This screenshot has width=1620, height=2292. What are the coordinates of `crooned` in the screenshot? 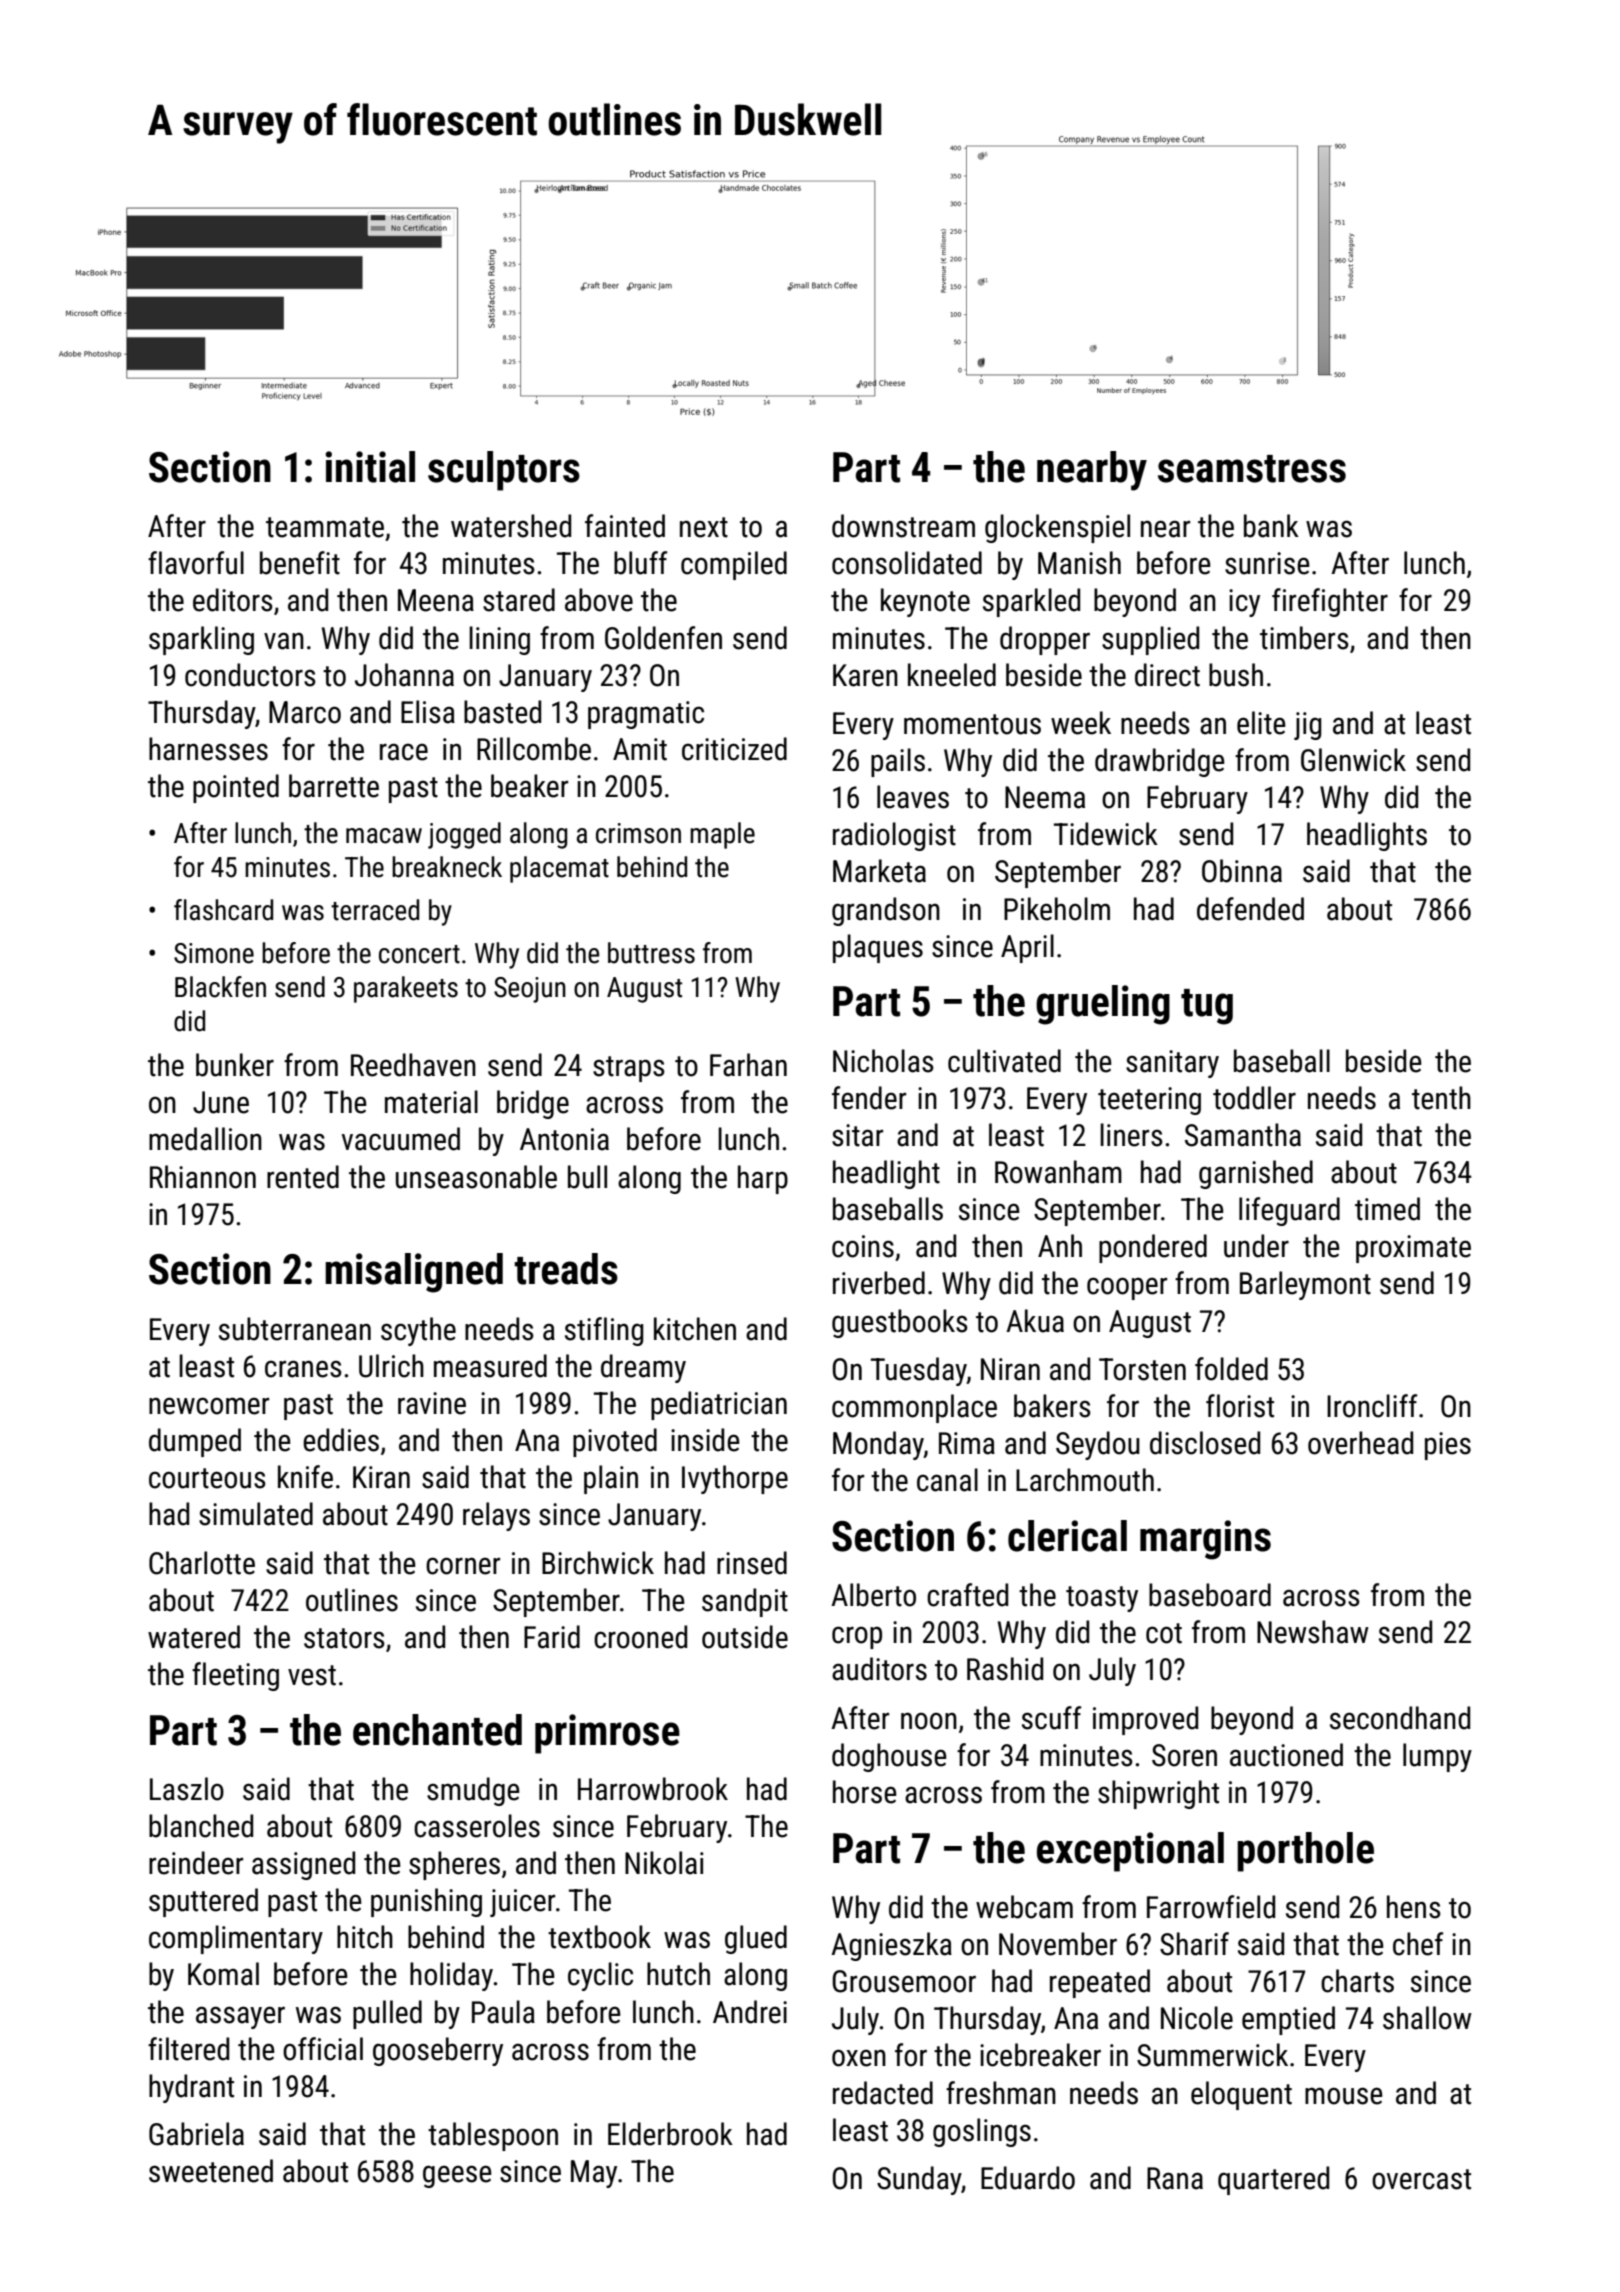 It's located at (640, 1637).
